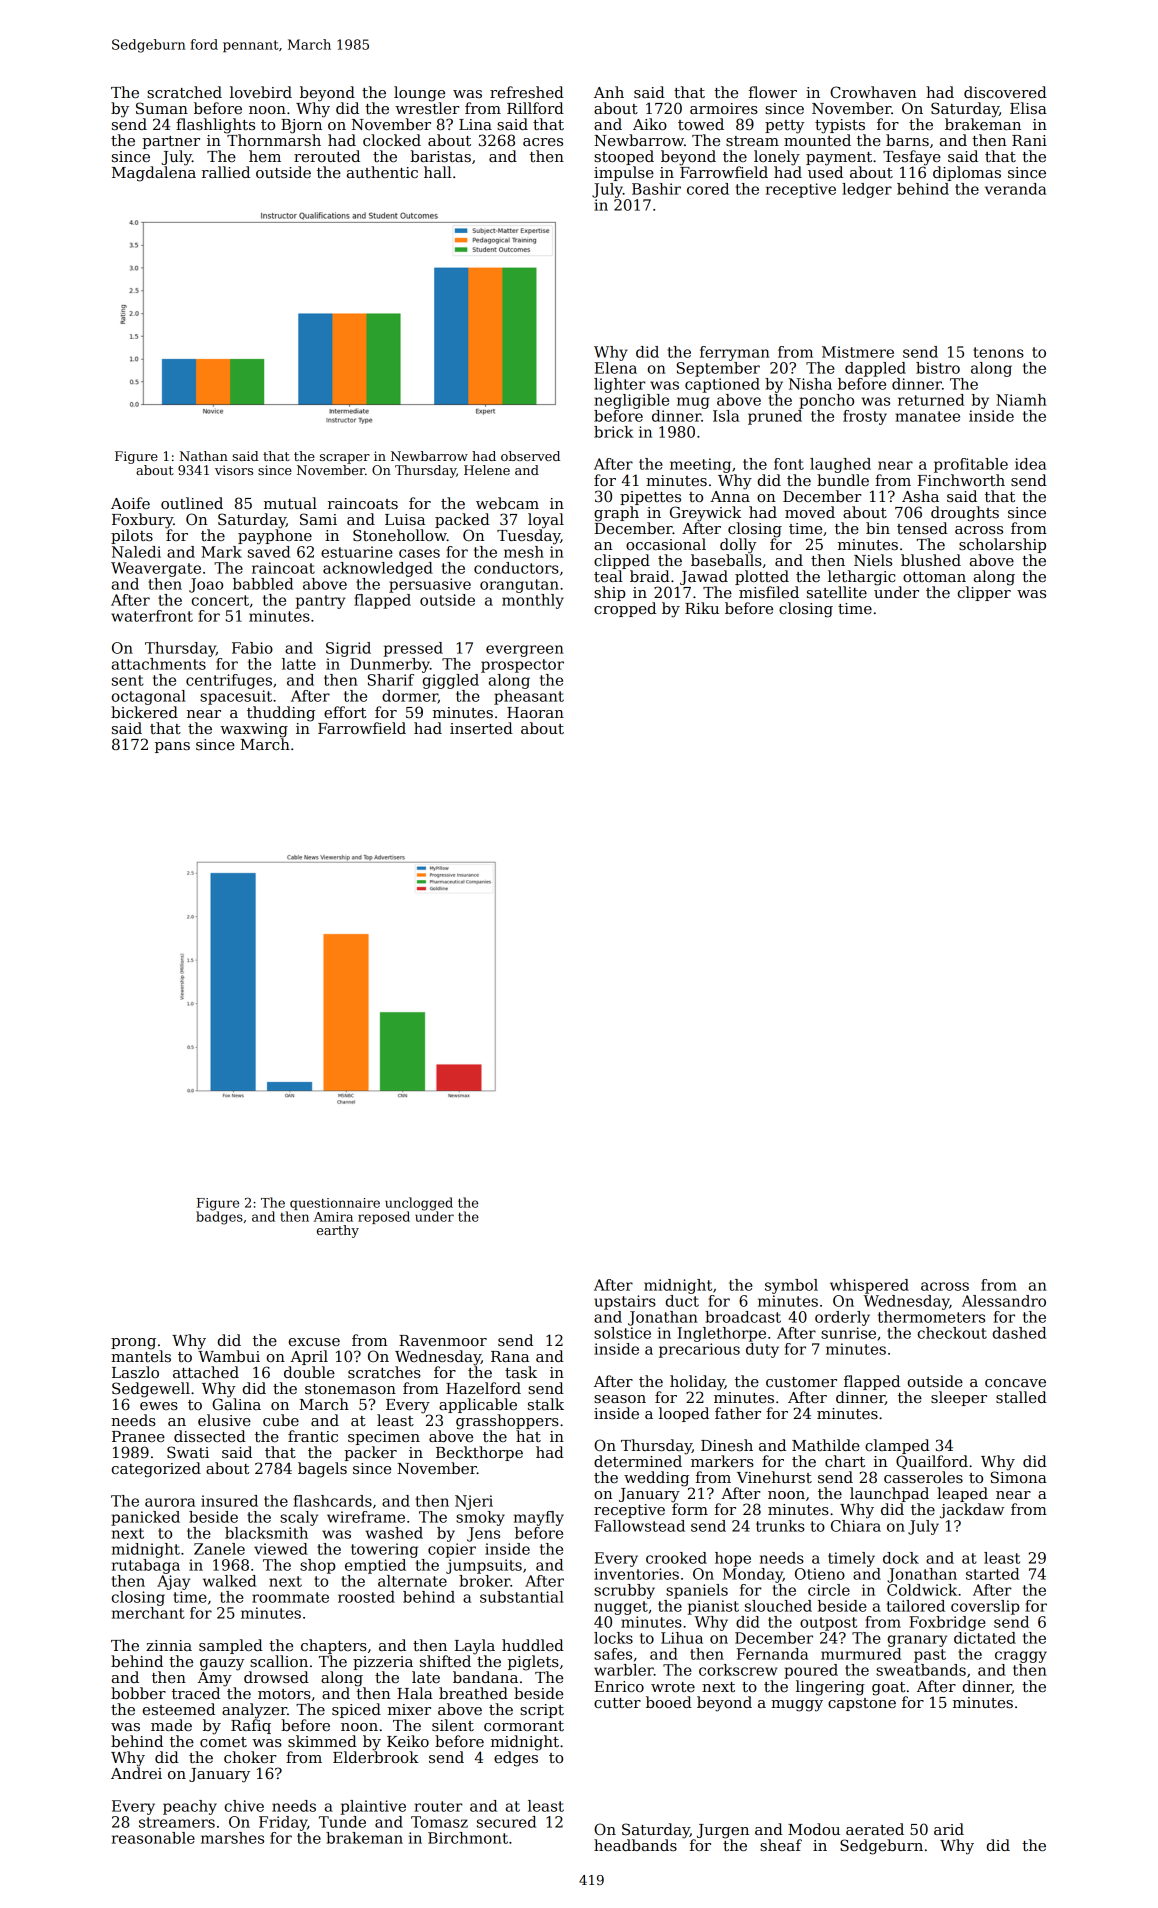 The width and height of the screenshot is (1158, 1908). I want to click on badges, so click(219, 1218).
